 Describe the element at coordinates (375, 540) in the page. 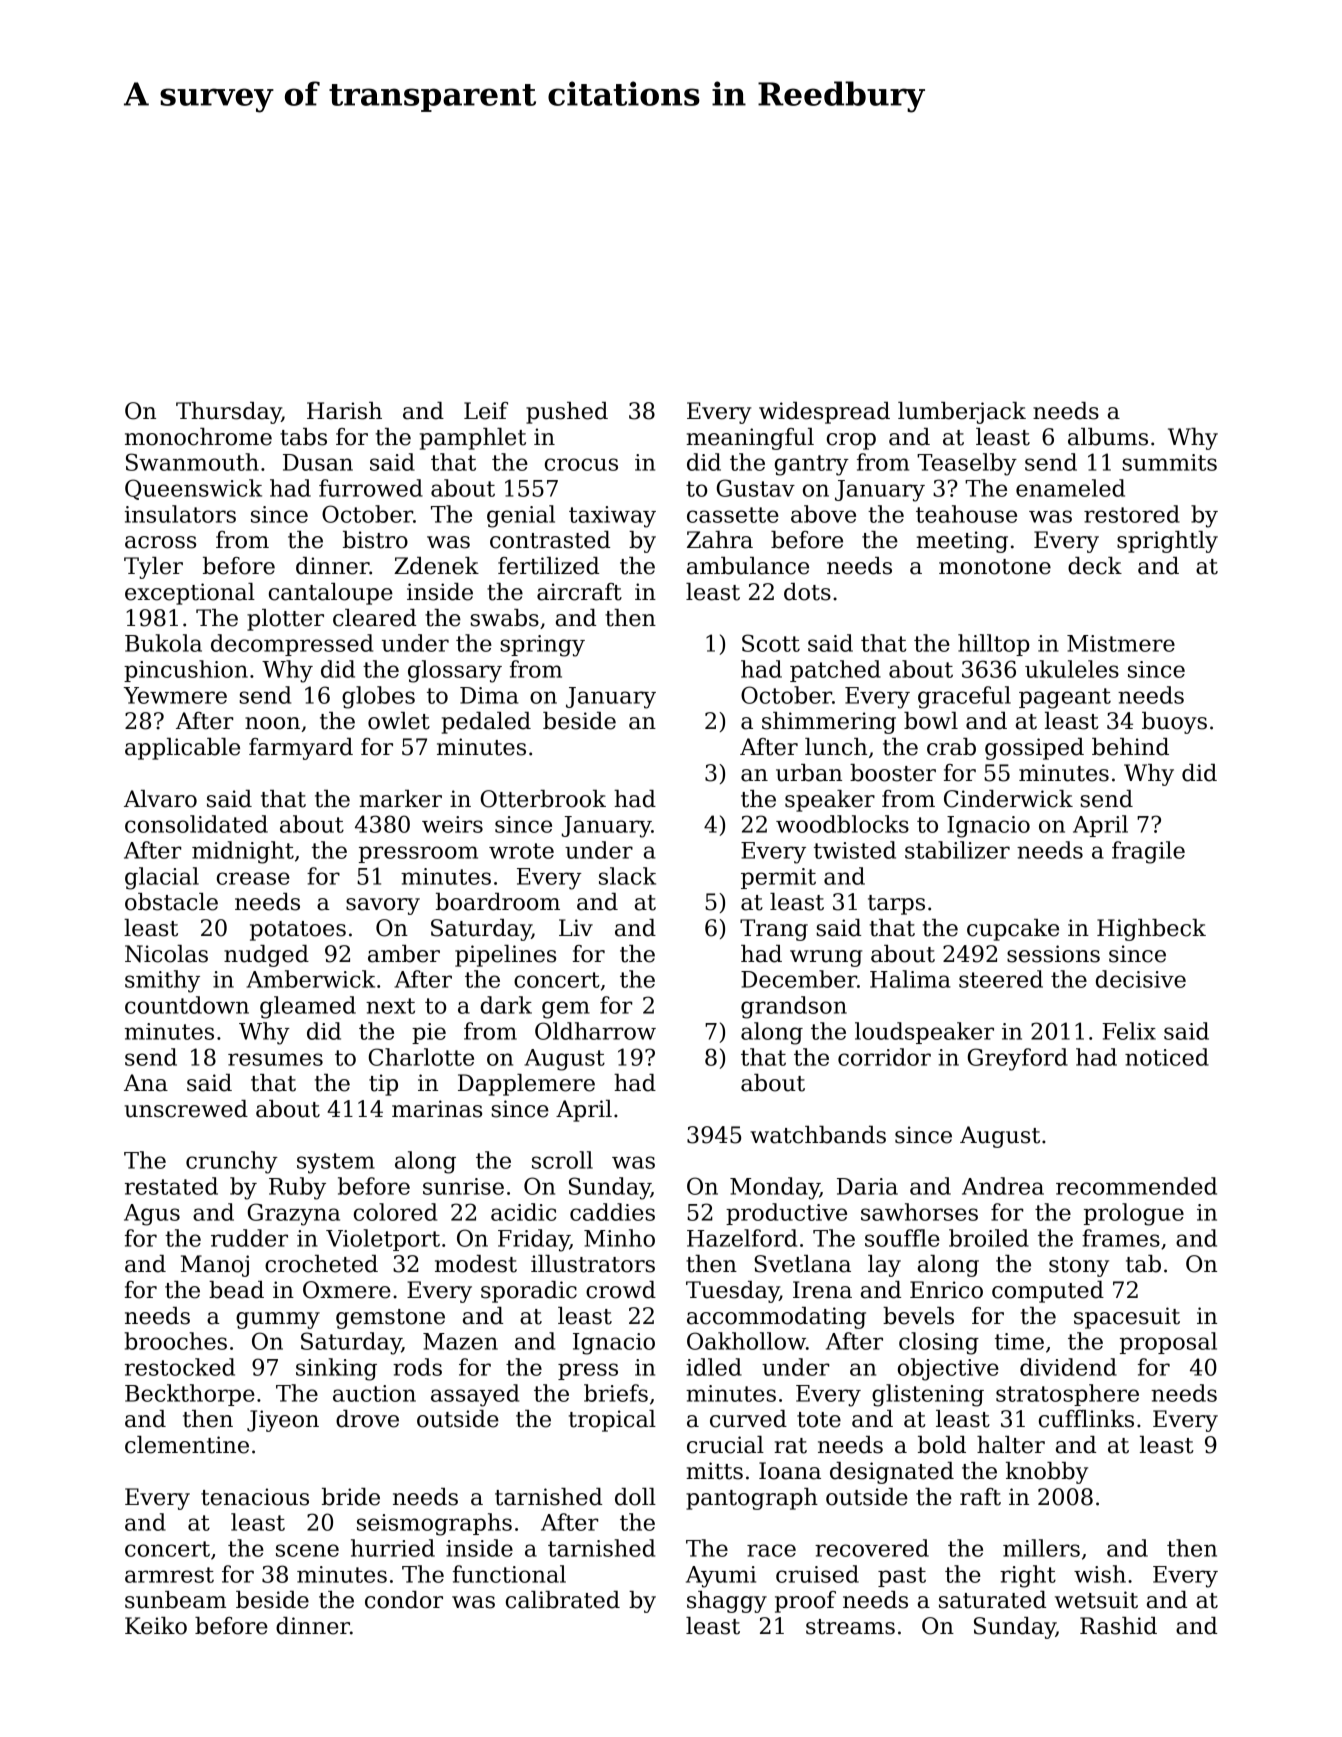

I see `bistro` at that location.
